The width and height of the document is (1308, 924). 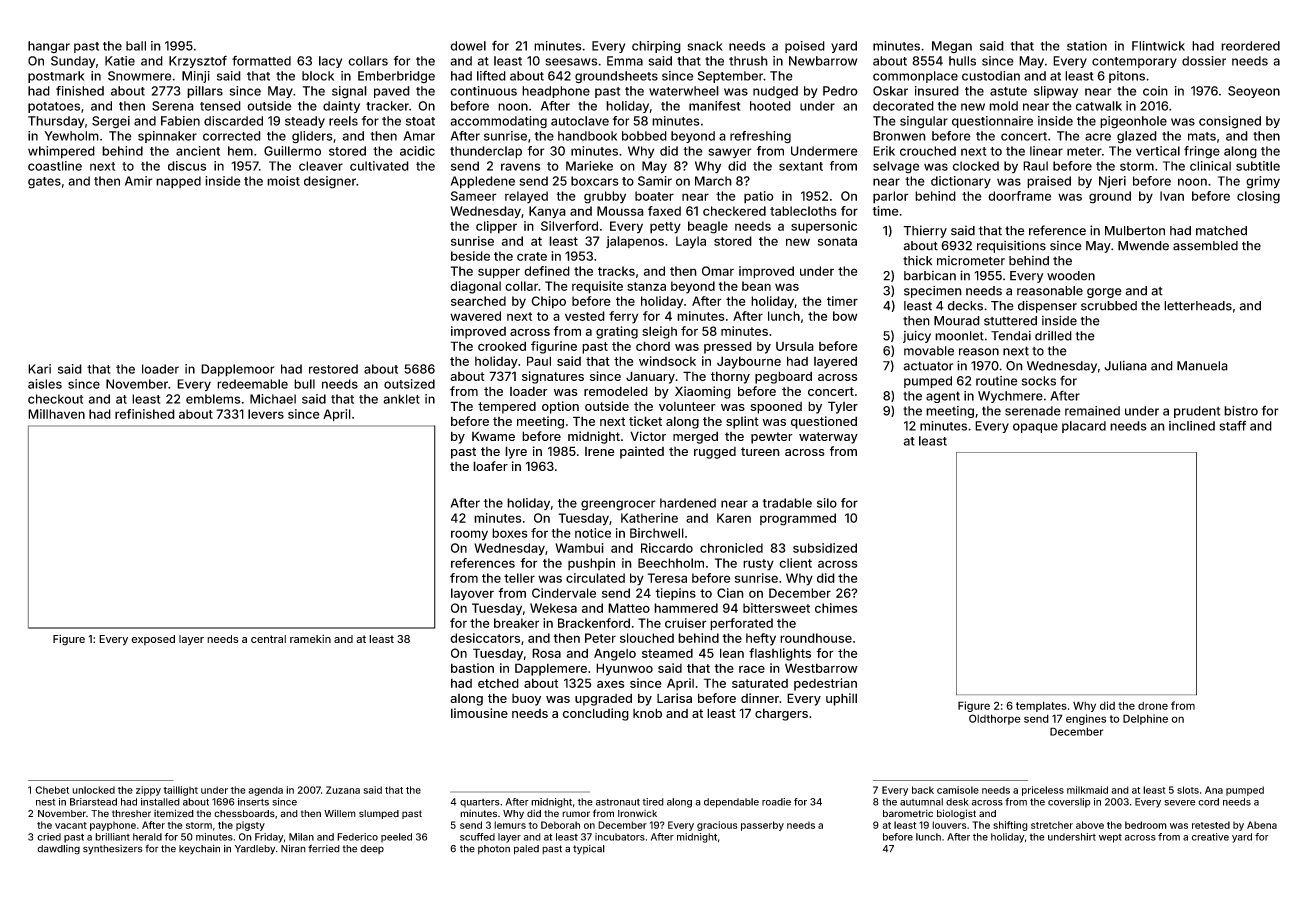 What do you see at coordinates (1110, 838) in the document?
I see `wept` at bounding box center [1110, 838].
